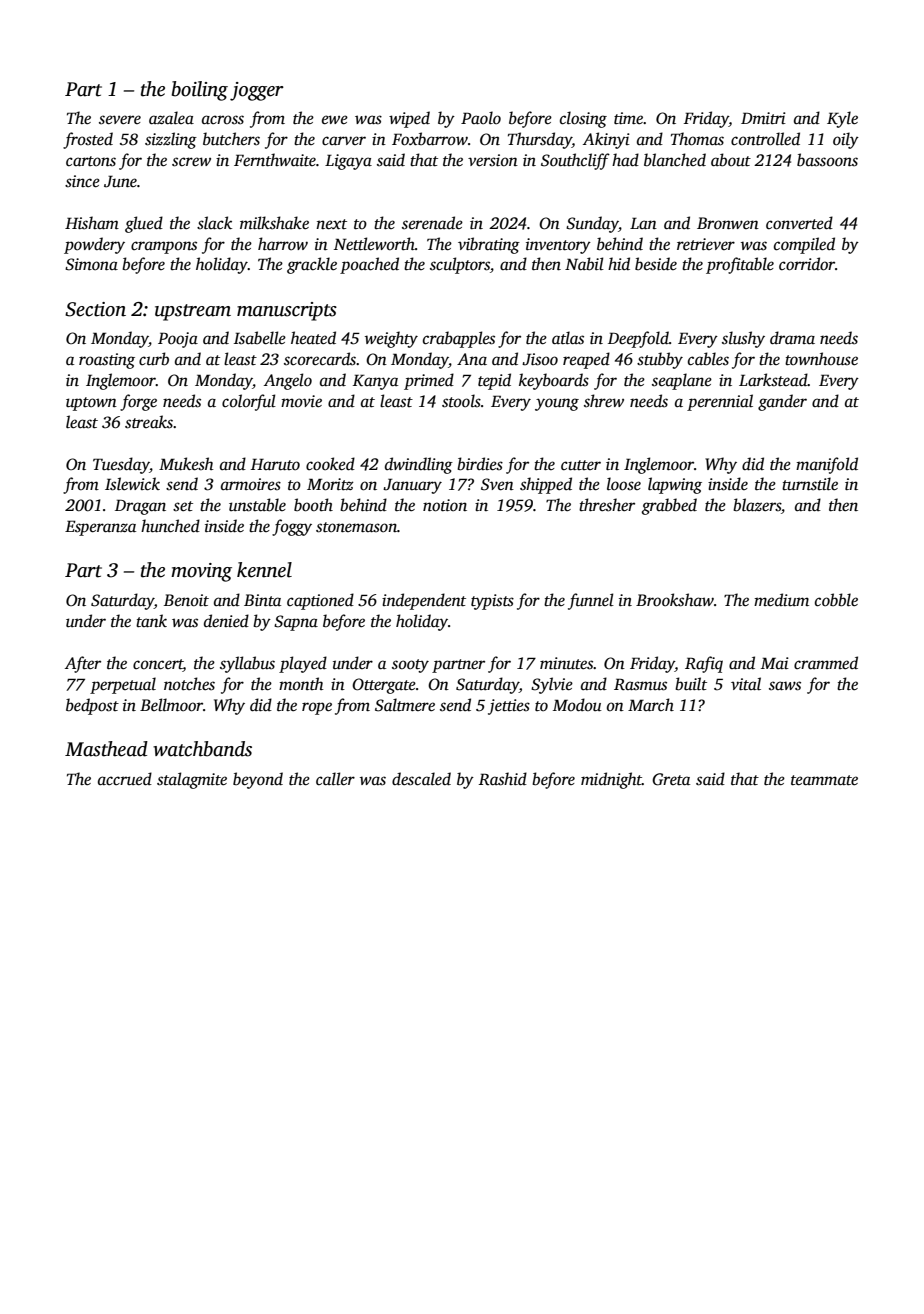  Describe the element at coordinates (584, 264) in the page. I see `Nabil` at that location.
